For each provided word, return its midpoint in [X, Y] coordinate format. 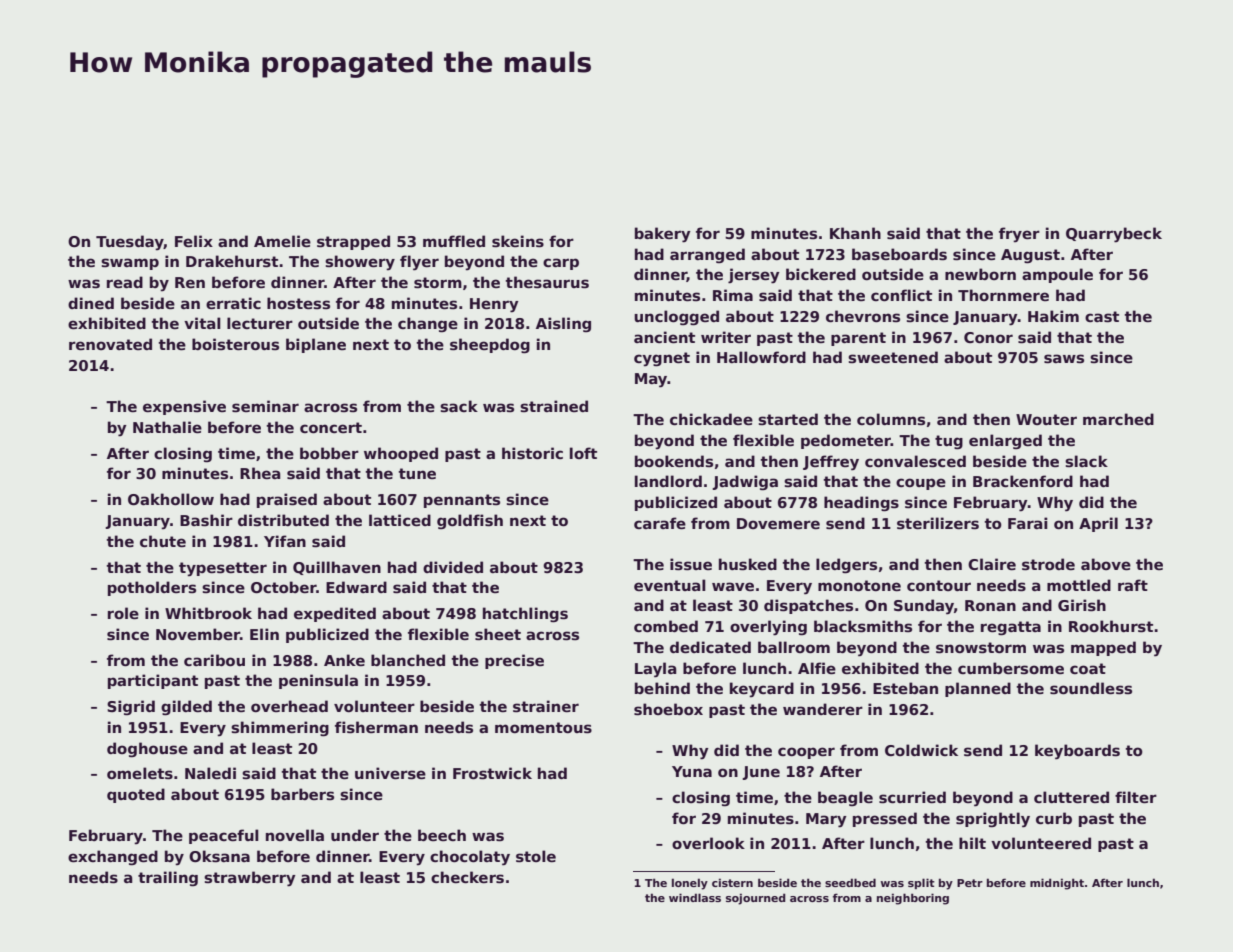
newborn [980, 274]
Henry [494, 305]
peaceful [224, 836]
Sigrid [131, 707]
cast [1102, 316]
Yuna [692, 771]
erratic [233, 303]
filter [1136, 797]
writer [726, 337]
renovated [110, 344]
